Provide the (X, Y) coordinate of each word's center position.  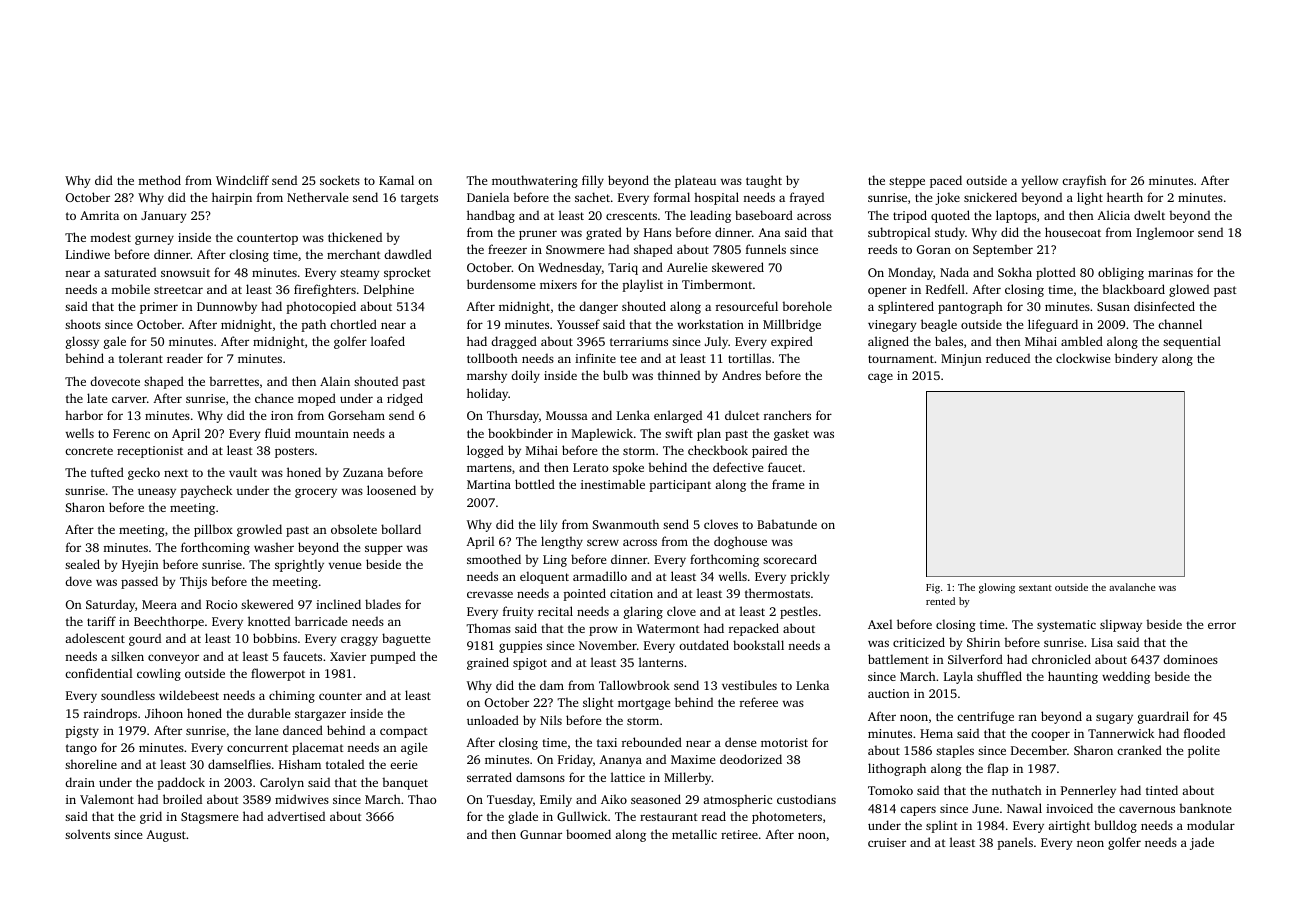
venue (345, 565)
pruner (538, 235)
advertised (296, 816)
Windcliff (242, 180)
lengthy (562, 542)
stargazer (320, 715)
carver (129, 399)
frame (788, 484)
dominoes (1190, 659)
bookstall (758, 645)
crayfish (1084, 181)
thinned (679, 375)
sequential (1192, 342)
